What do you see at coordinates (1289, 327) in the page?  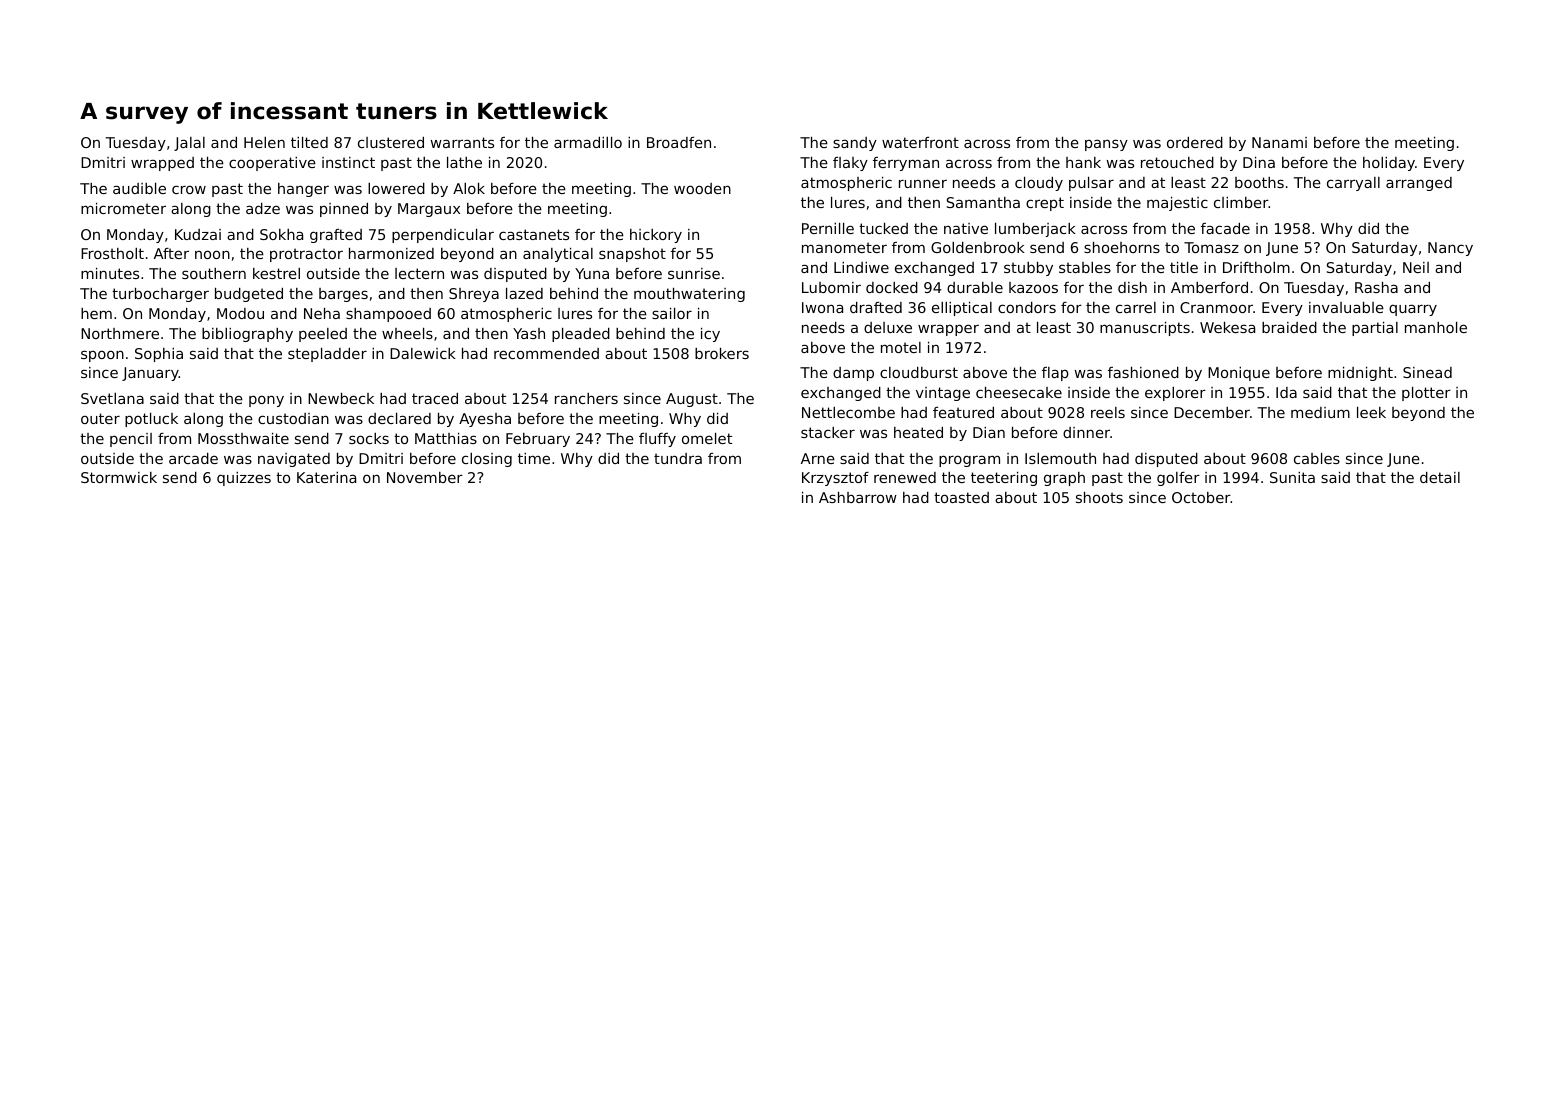 I see `braided` at bounding box center [1289, 327].
